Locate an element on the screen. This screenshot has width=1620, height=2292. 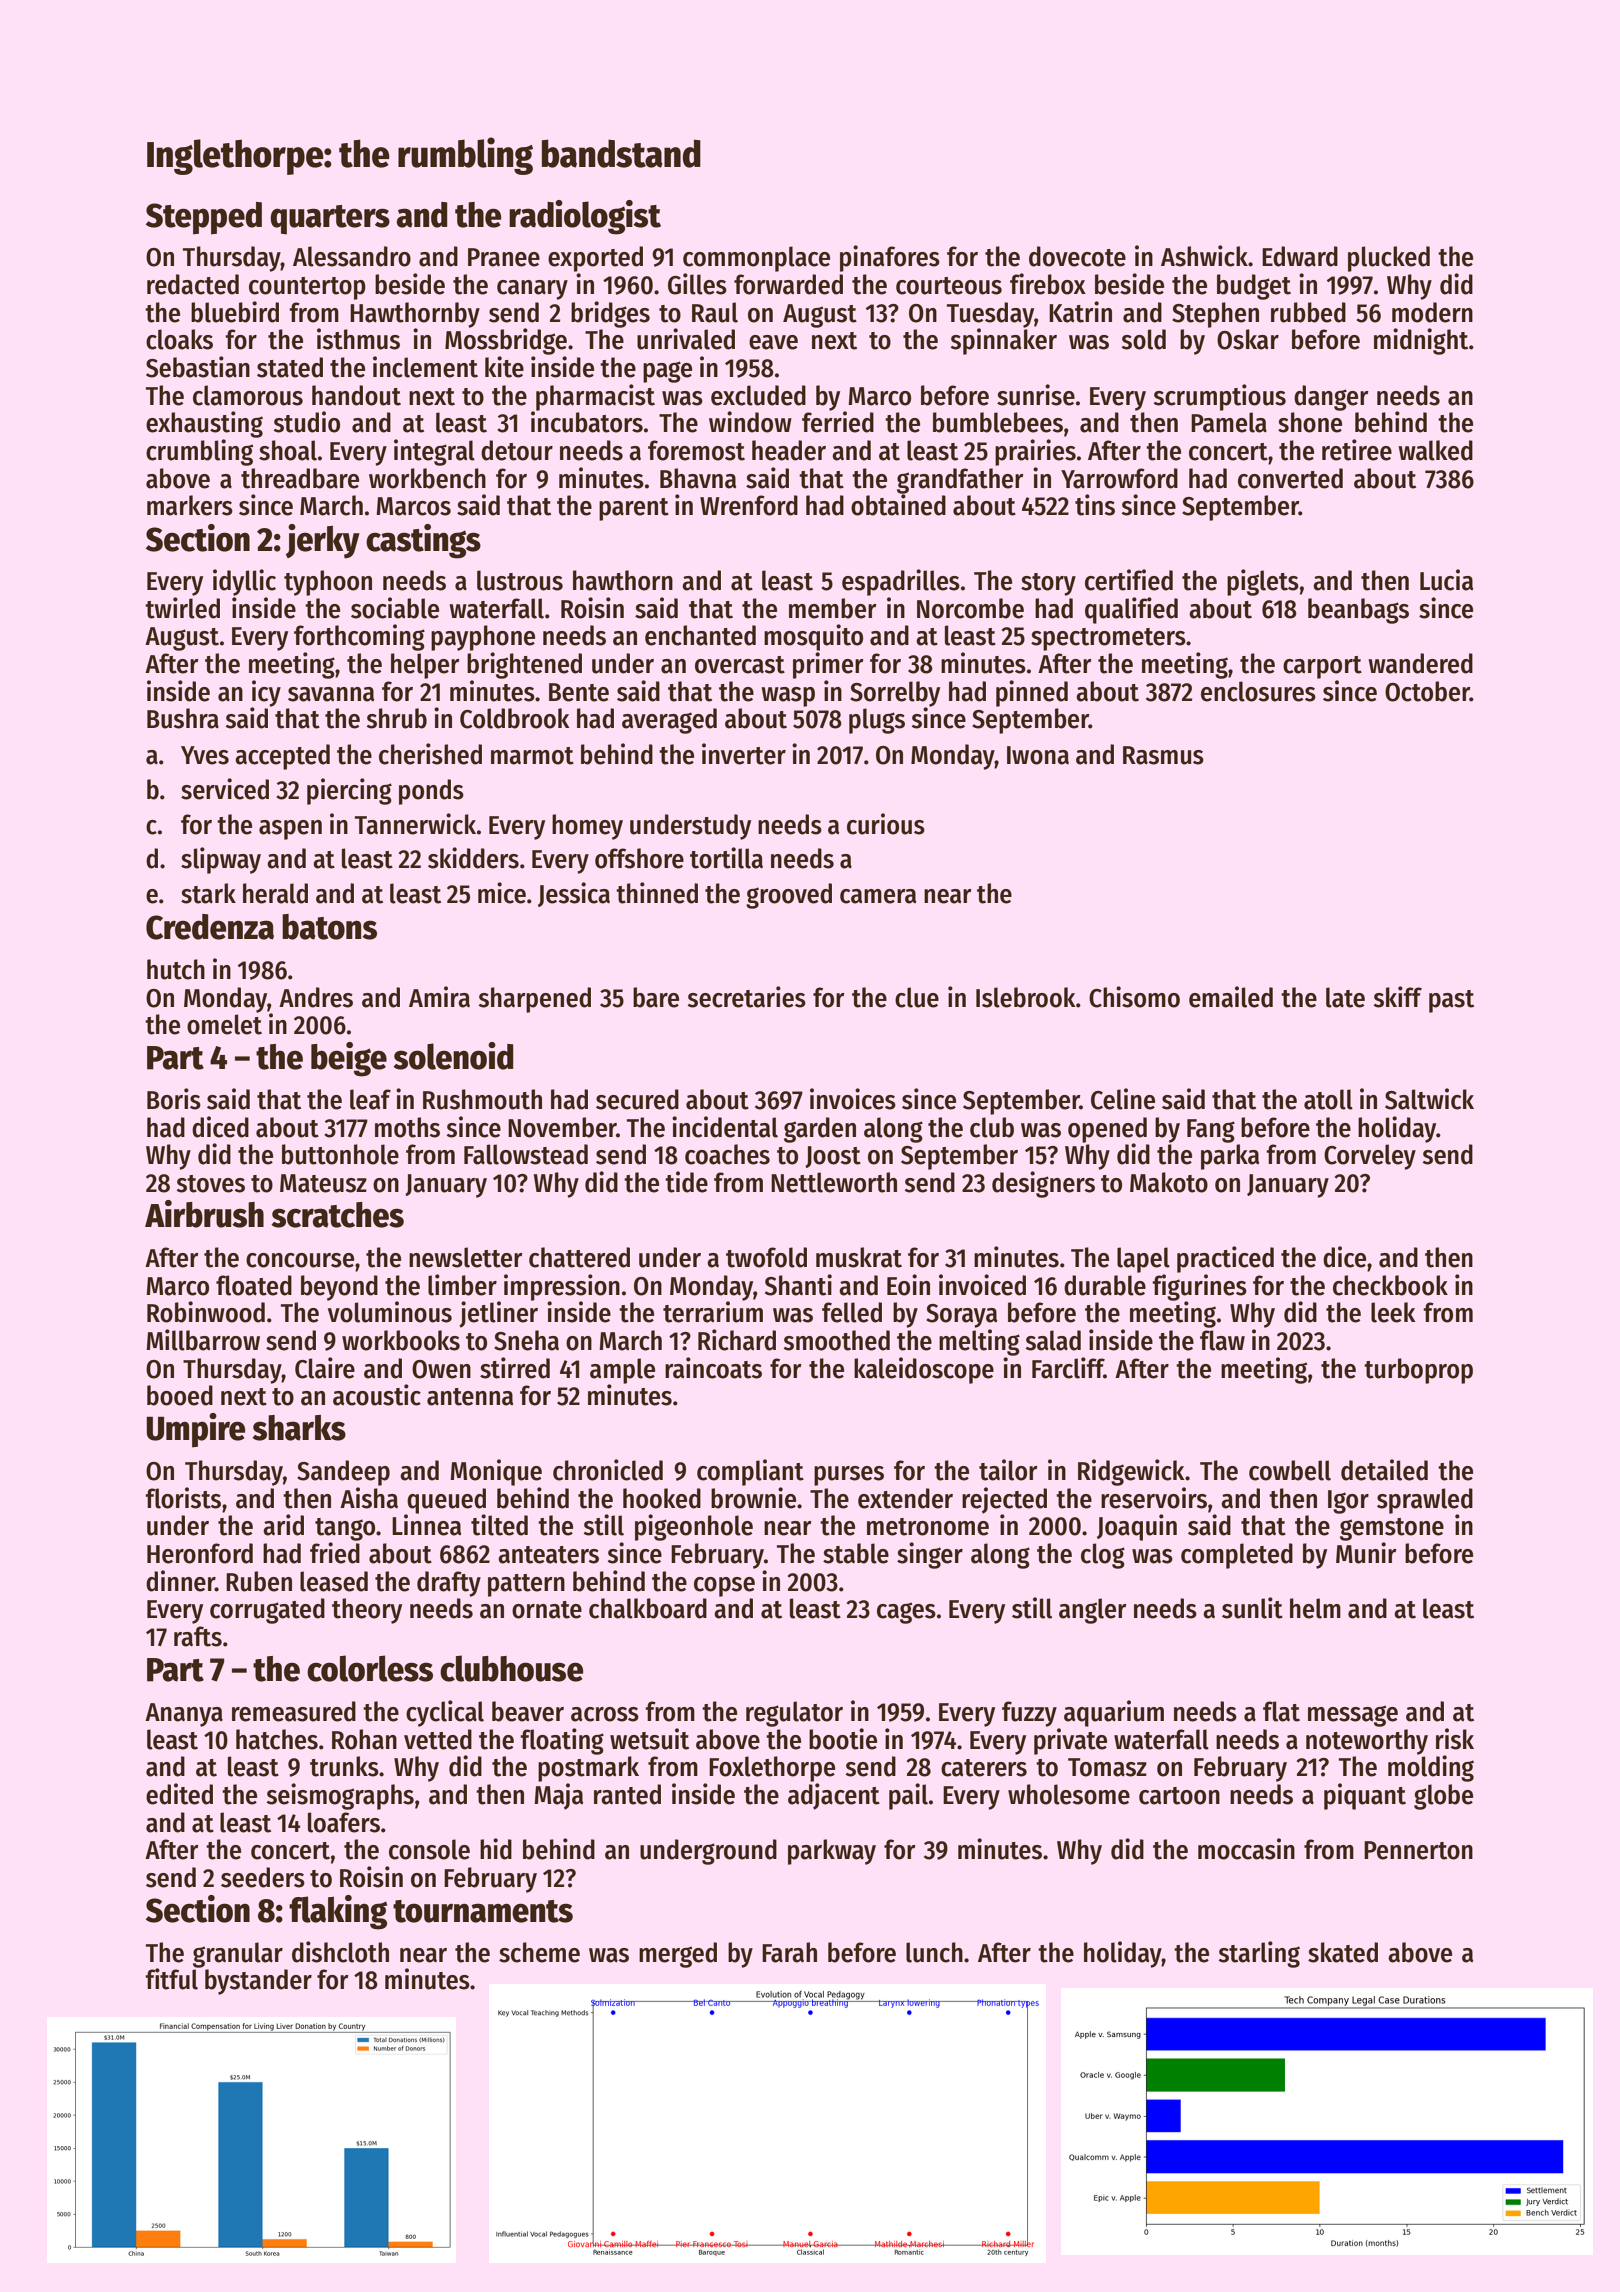
dovecote is located at coordinates (1077, 256).
